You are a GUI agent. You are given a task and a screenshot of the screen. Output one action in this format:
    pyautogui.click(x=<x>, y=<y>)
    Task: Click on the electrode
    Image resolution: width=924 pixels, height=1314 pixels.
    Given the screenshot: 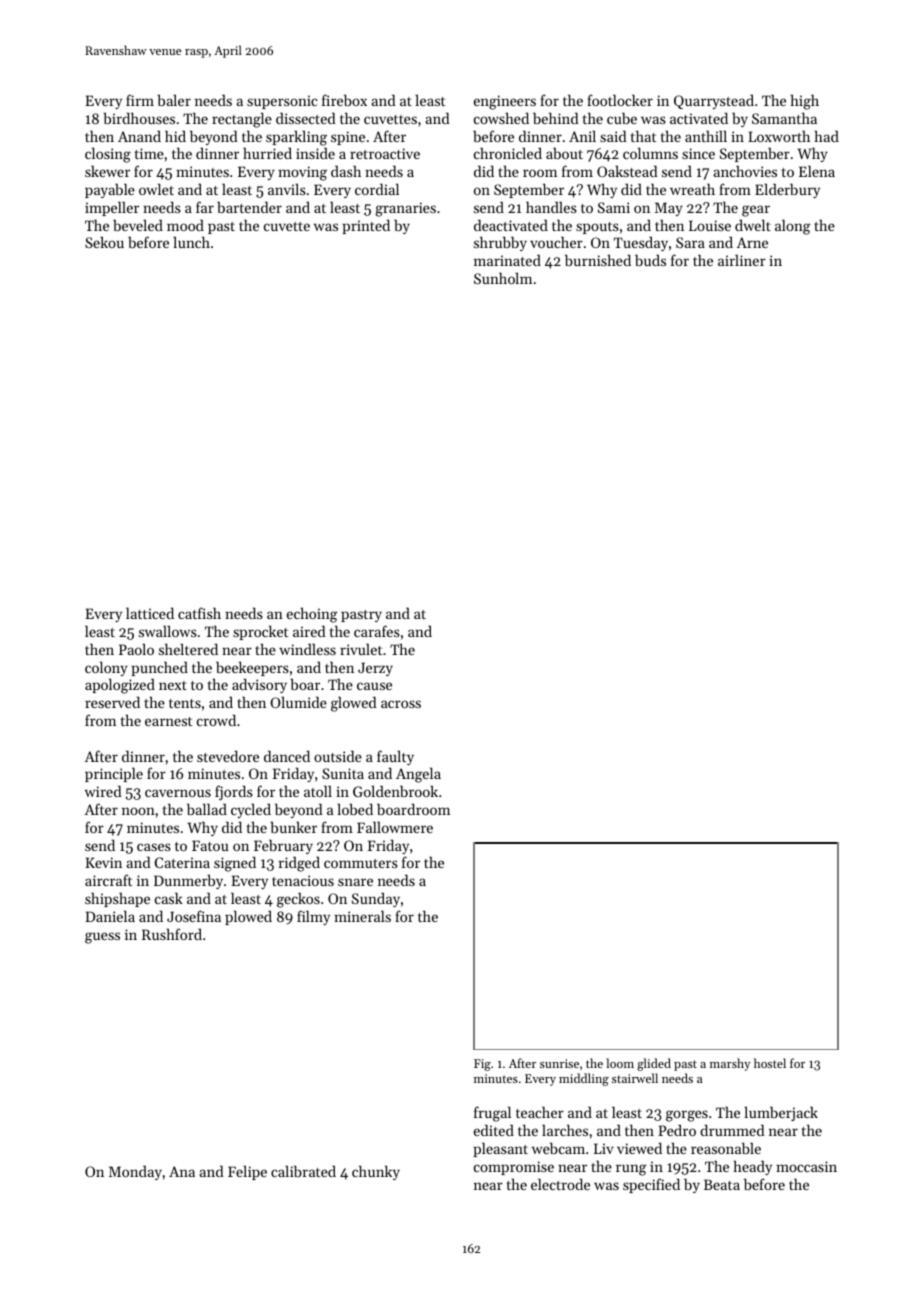 What is the action you would take?
    pyautogui.click(x=560, y=1184)
